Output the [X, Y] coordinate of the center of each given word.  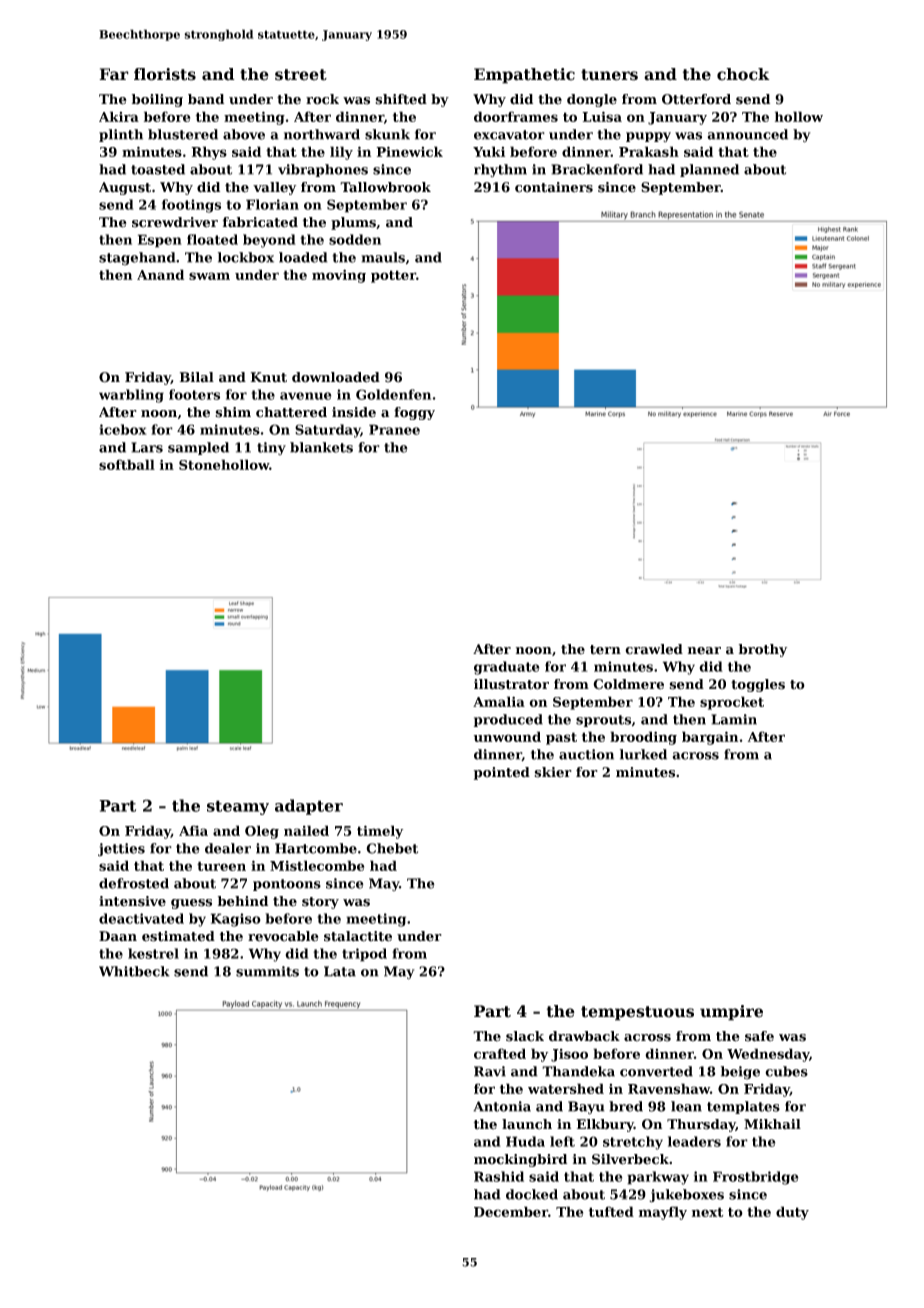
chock [743, 74]
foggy [414, 413]
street [301, 75]
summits [267, 971]
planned [709, 170]
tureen [221, 866]
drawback [584, 1036]
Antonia [502, 1106]
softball [127, 464]
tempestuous [637, 1013]
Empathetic [524, 76]
